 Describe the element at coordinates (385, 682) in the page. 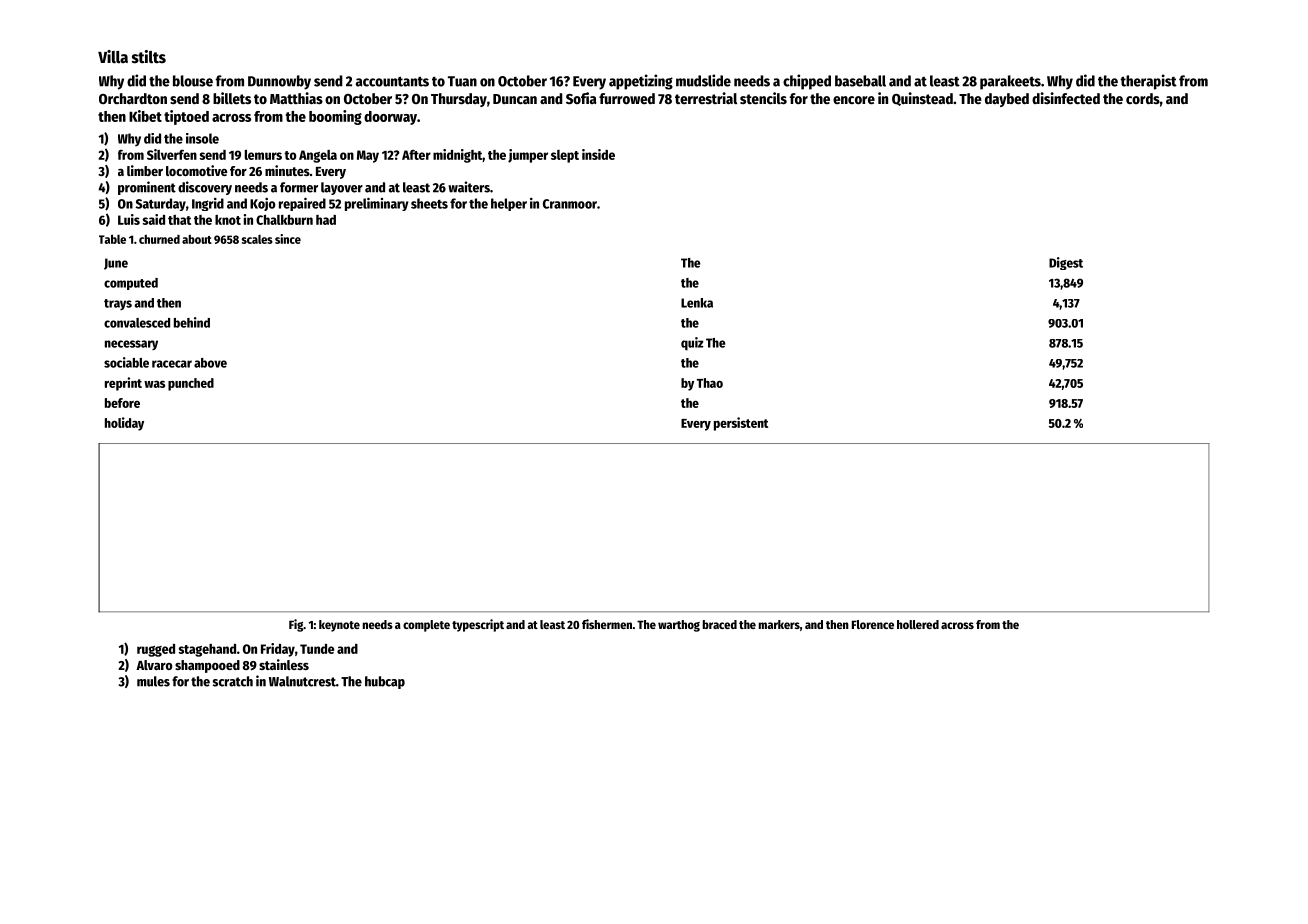

I see `hubcap` at that location.
